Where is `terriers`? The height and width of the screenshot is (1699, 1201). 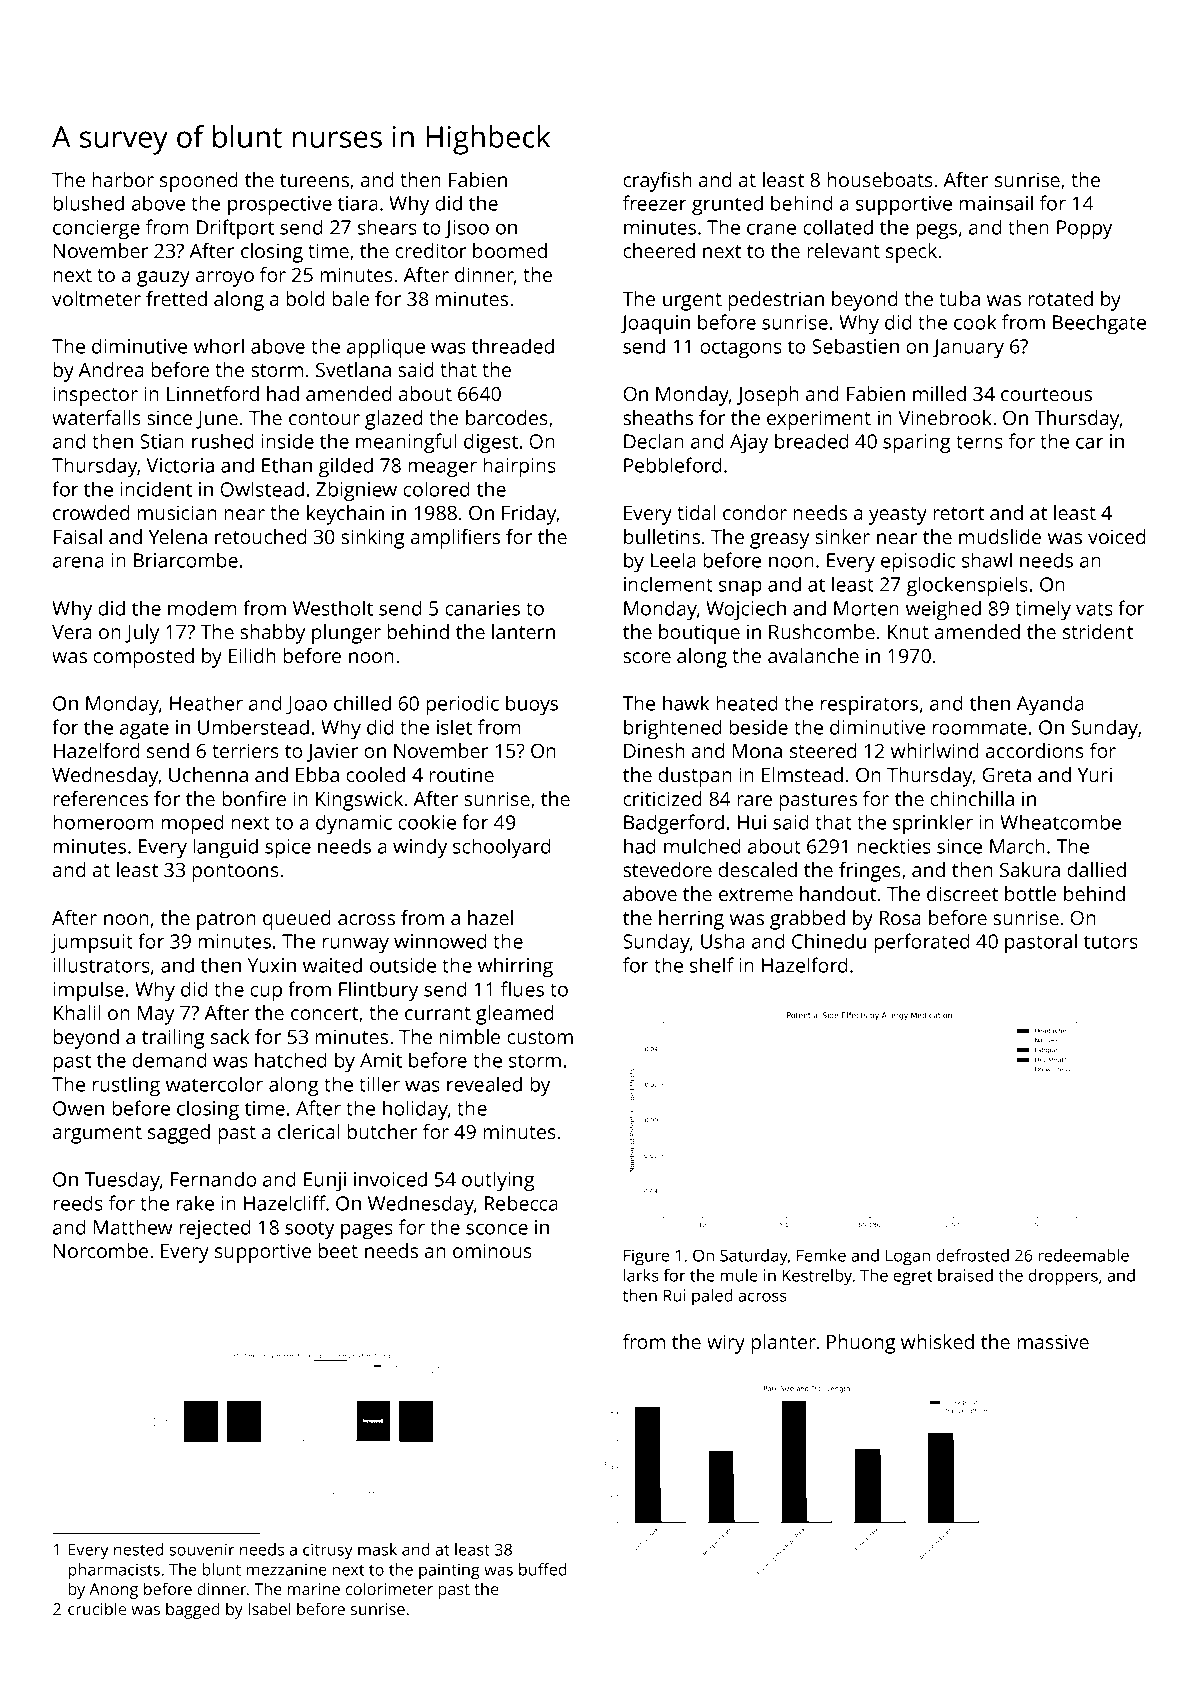 terriers is located at coordinates (245, 750).
